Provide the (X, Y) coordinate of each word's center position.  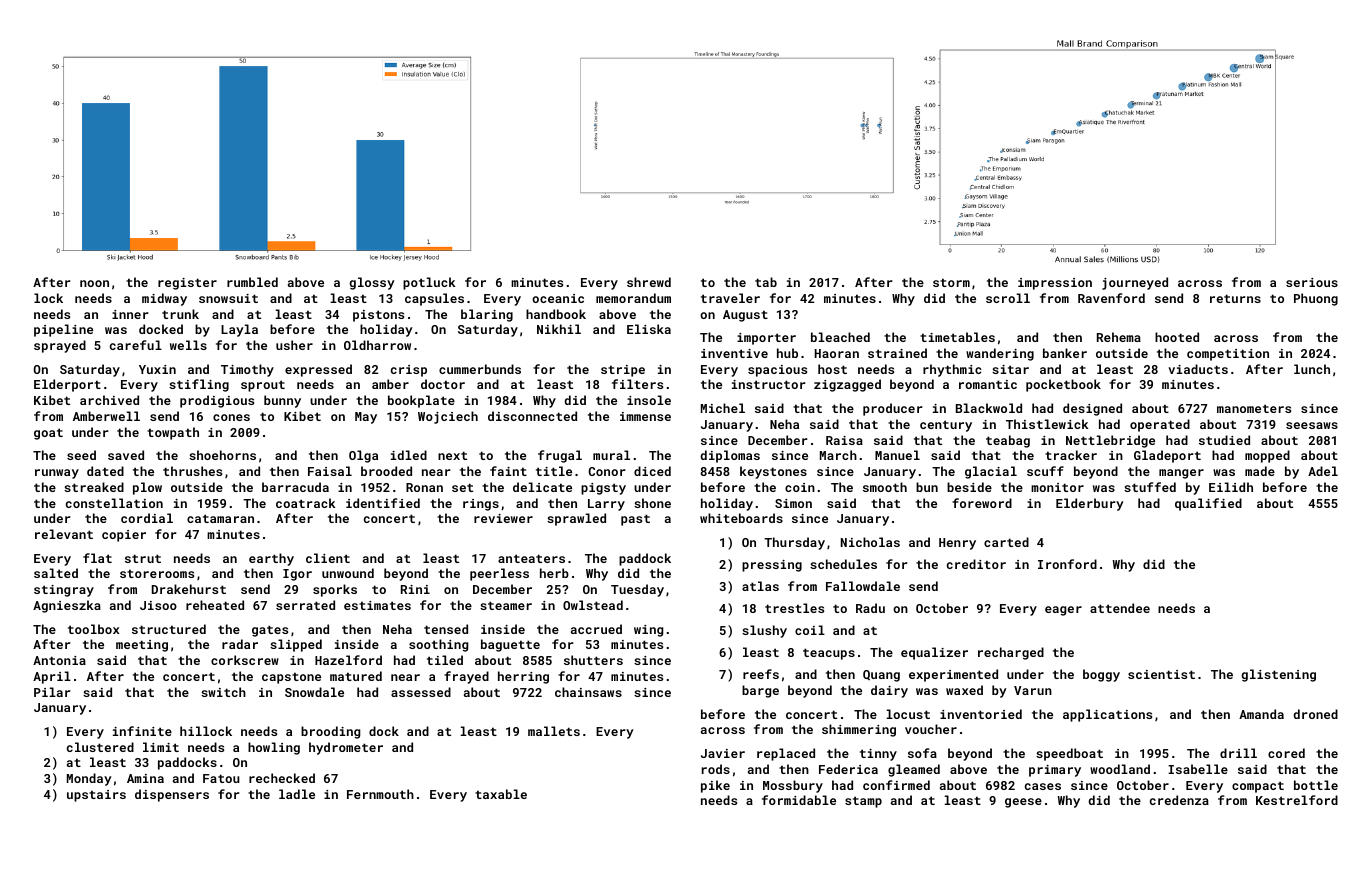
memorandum (633, 298)
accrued (596, 629)
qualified (1208, 504)
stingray (64, 591)
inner (130, 314)
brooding (330, 732)
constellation (114, 503)
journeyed (1135, 283)
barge (760, 691)
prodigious (217, 401)
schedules (843, 564)
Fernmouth (380, 794)
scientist (1161, 674)
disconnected (532, 416)
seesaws (1312, 425)
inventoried (981, 714)
